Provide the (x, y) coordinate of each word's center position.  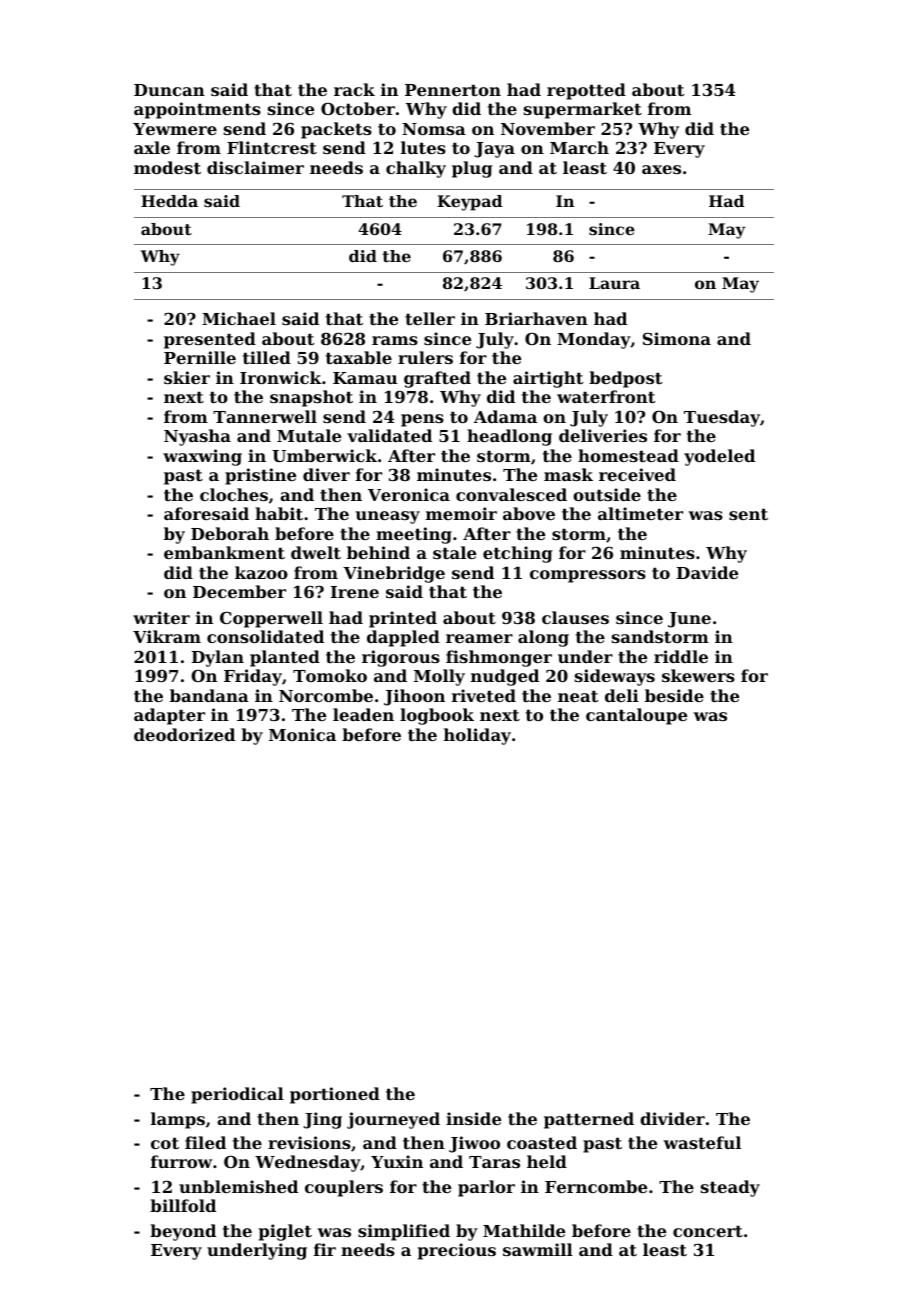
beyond (183, 1232)
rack (354, 89)
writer (161, 617)
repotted (586, 91)
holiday (477, 736)
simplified (404, 1232)
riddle (681, 656)
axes (661, 169)
